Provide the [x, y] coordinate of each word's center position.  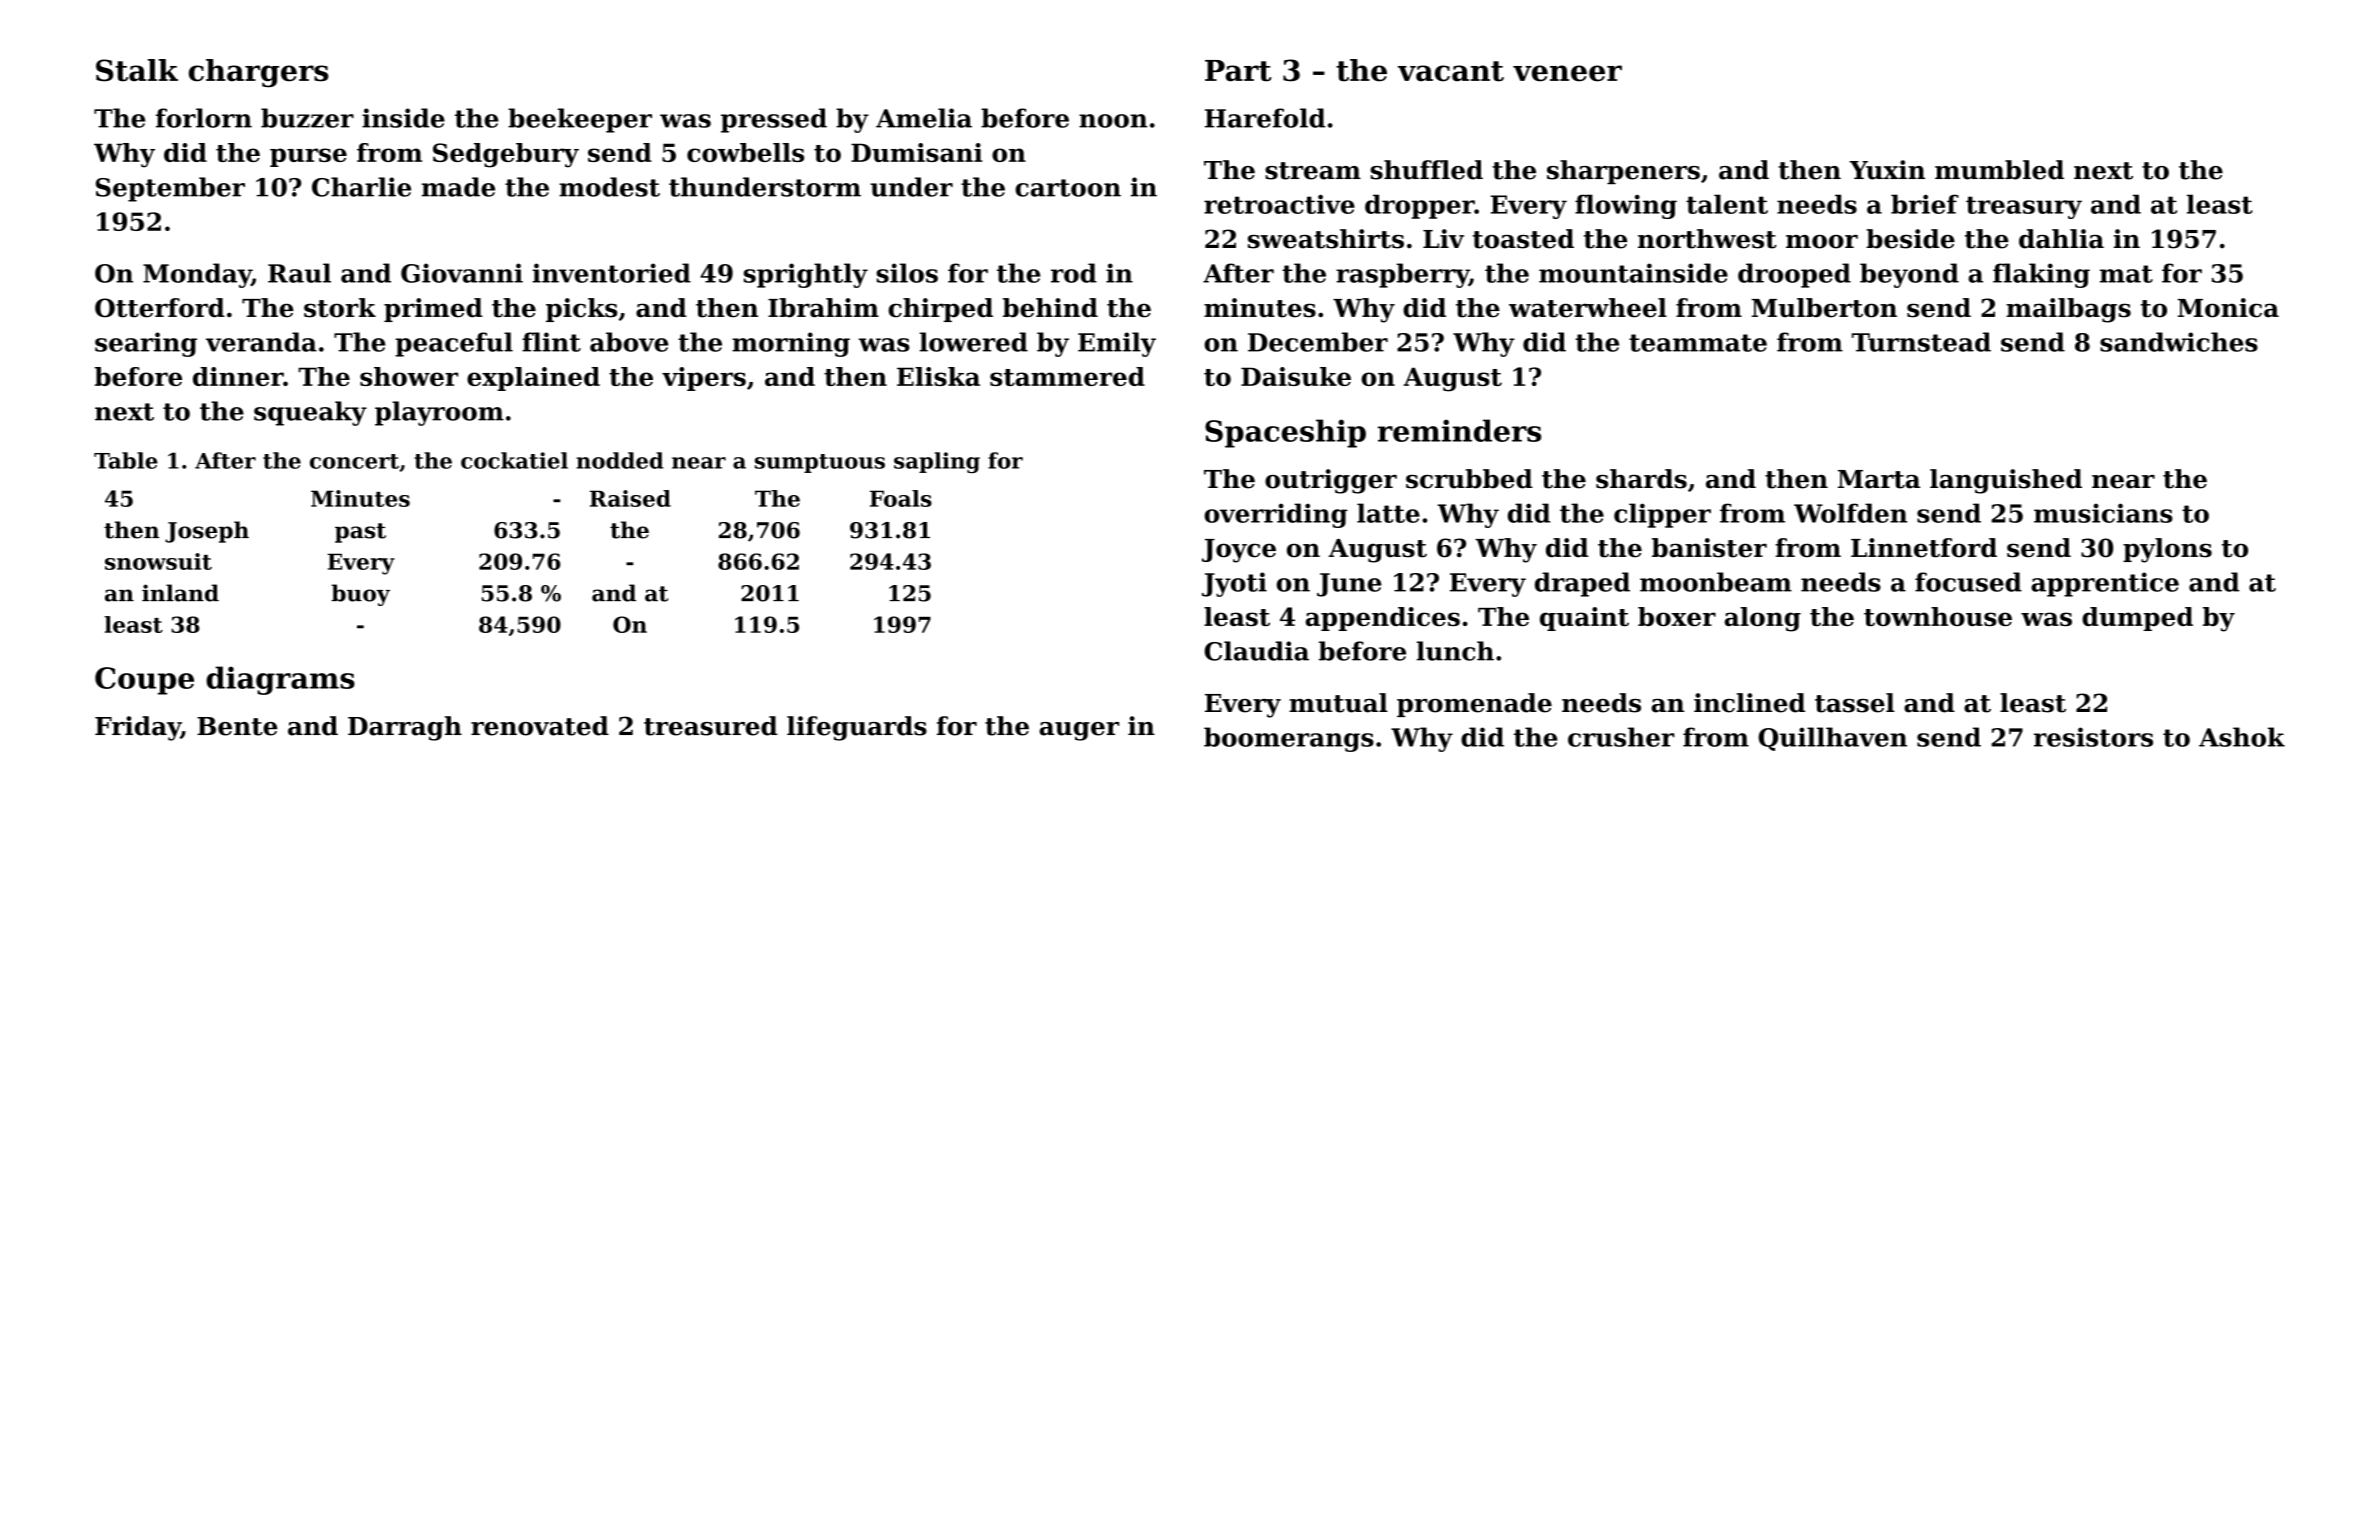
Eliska [938, 376]
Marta [1879, 479]
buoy [360, 595]
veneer [1567, 73]
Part [1238, 71]
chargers [258, 73]
